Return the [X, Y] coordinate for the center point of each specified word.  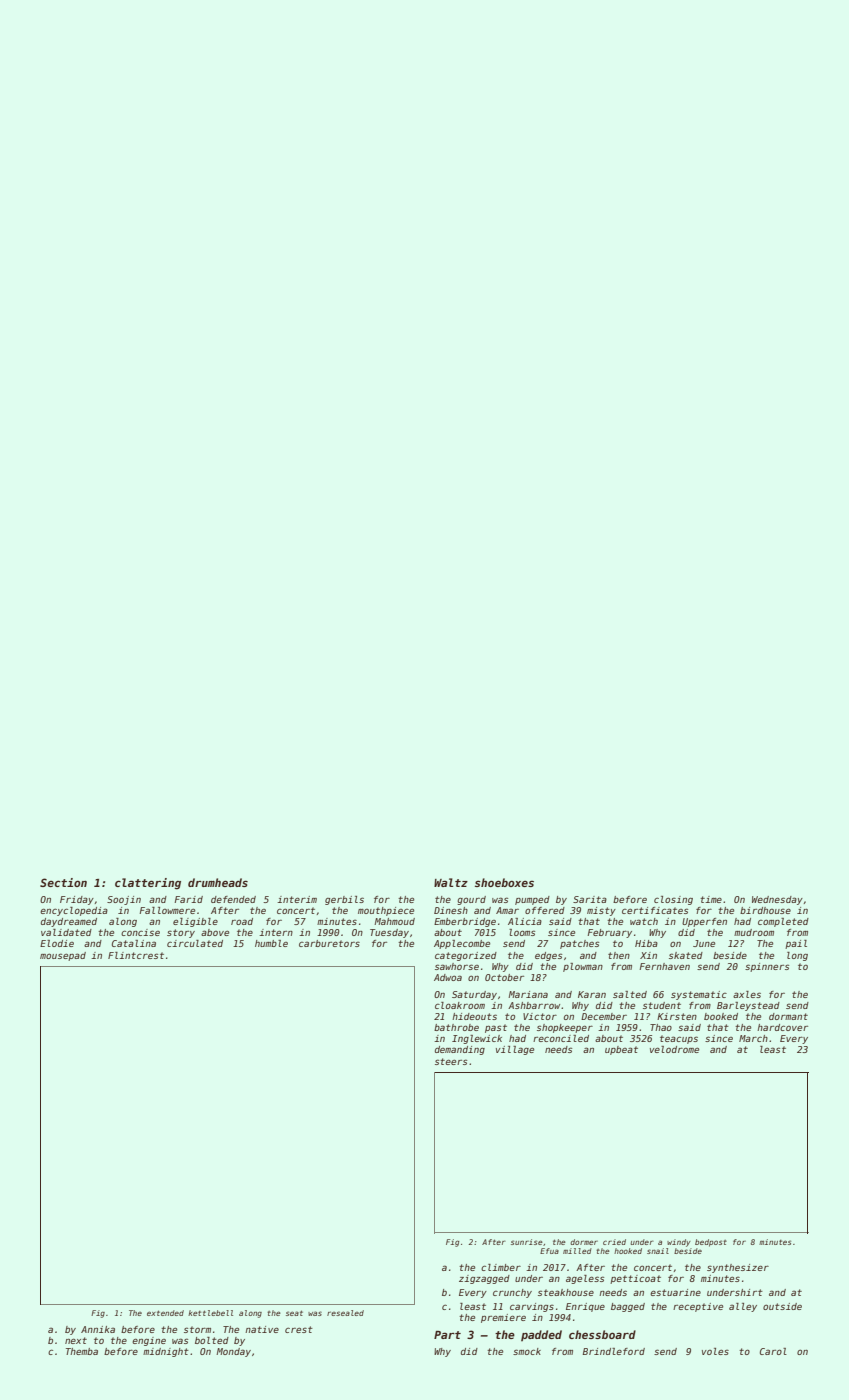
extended [165, 1313]
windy [679, 1243]
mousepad [63, 956]
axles [747, 994]
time [711, 899]
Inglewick [477, 1039]
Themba [82, 1351]
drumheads [218, 882]
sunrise [527, 1242]
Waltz [451, 882]
